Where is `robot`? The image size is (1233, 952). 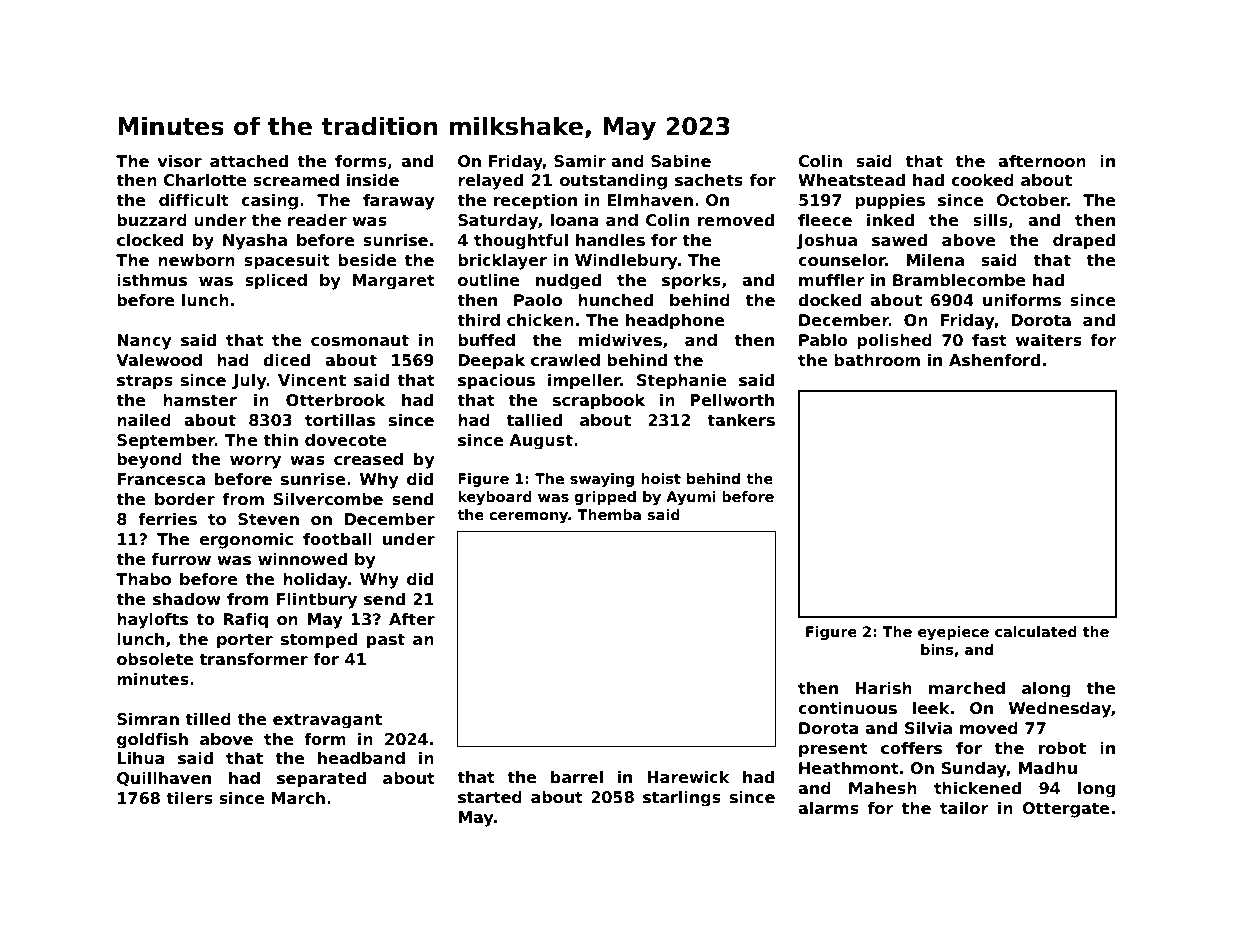
robot is located at coordinates (1062, 748).
